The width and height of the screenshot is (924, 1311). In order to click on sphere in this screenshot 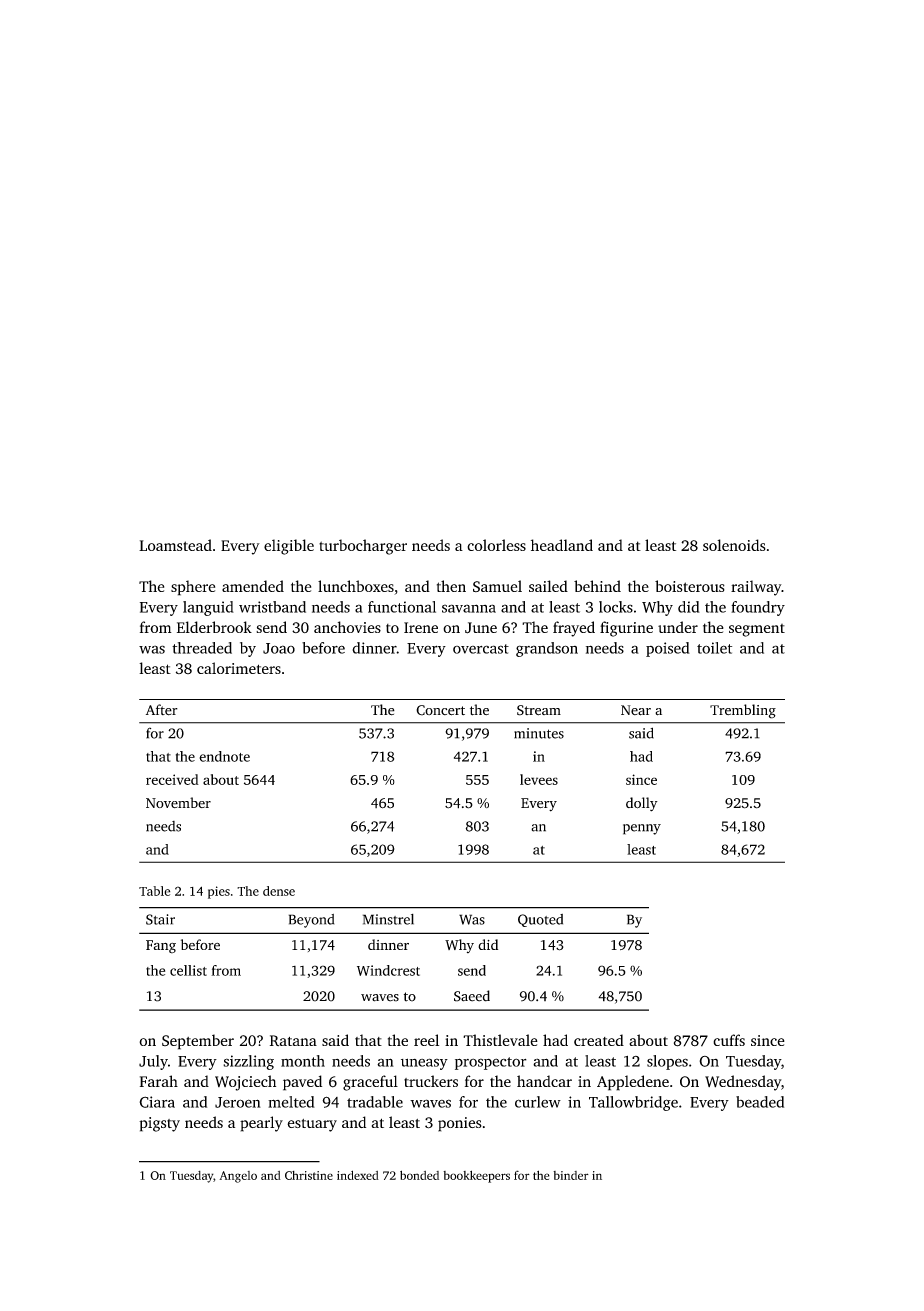, I will do `click(193, 588)`.
